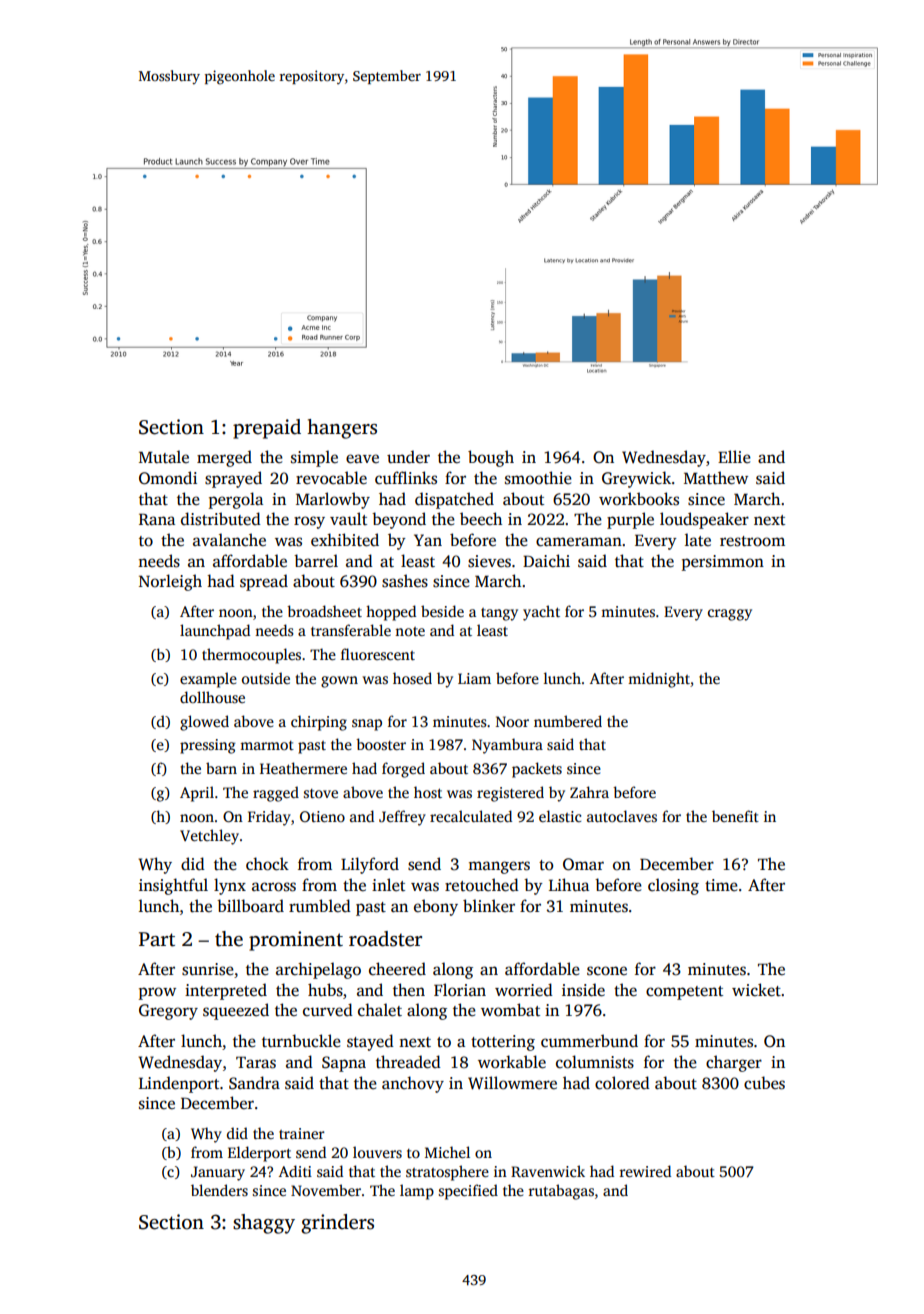 The height and width of the screenshot is (1314, 924). What do you see at coordinates (704, 520) in the screenshot?
I see `loudspeaker` at bounding box center [704, 520].
